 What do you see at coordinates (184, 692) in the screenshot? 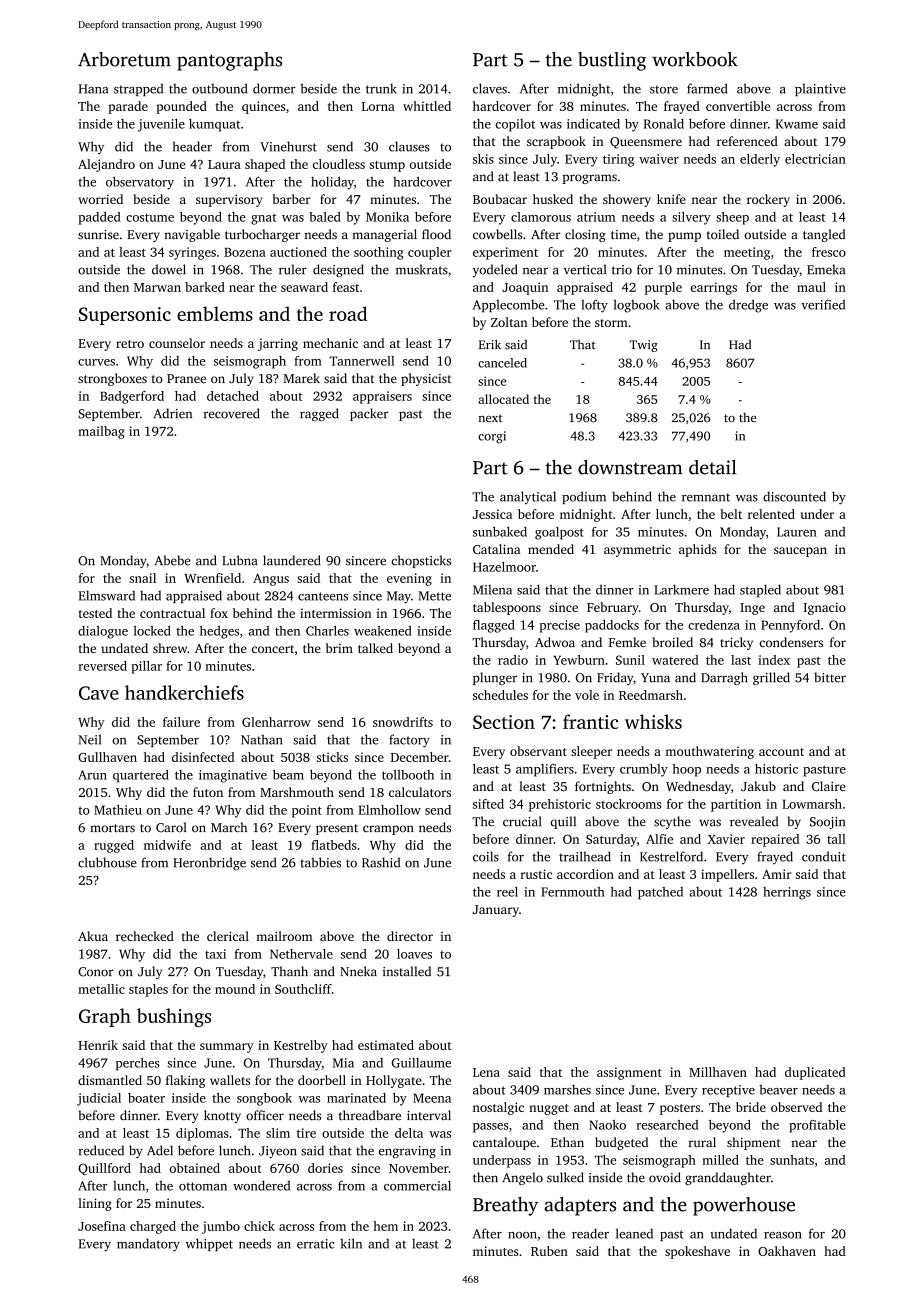
I see `handkerchiefs` at bounding box center [184, 692].
